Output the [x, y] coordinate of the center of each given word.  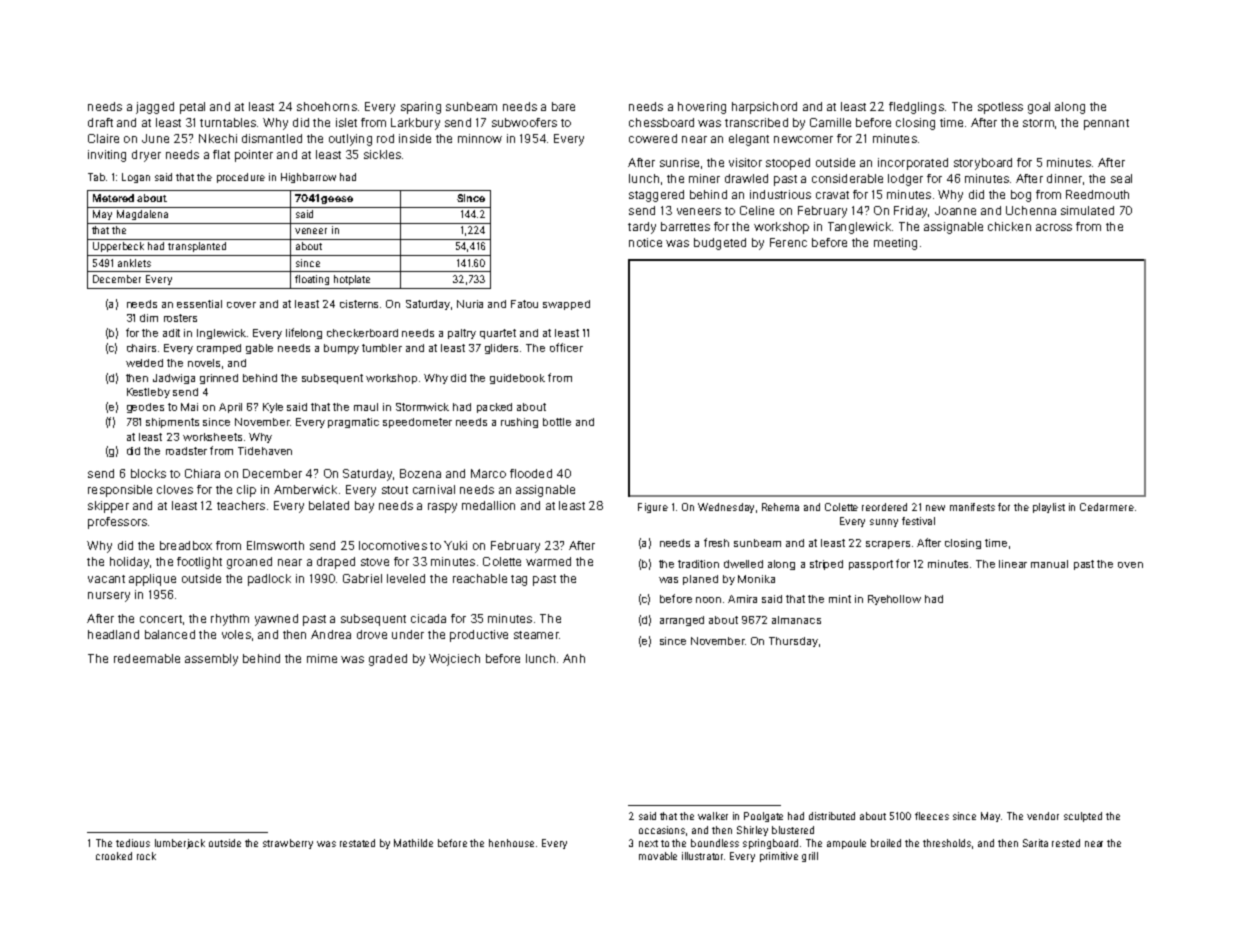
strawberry [288, 844]
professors [117, 523]
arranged [682, 621]
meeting [895, 244]
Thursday [793, 642]
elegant [749, 140]
